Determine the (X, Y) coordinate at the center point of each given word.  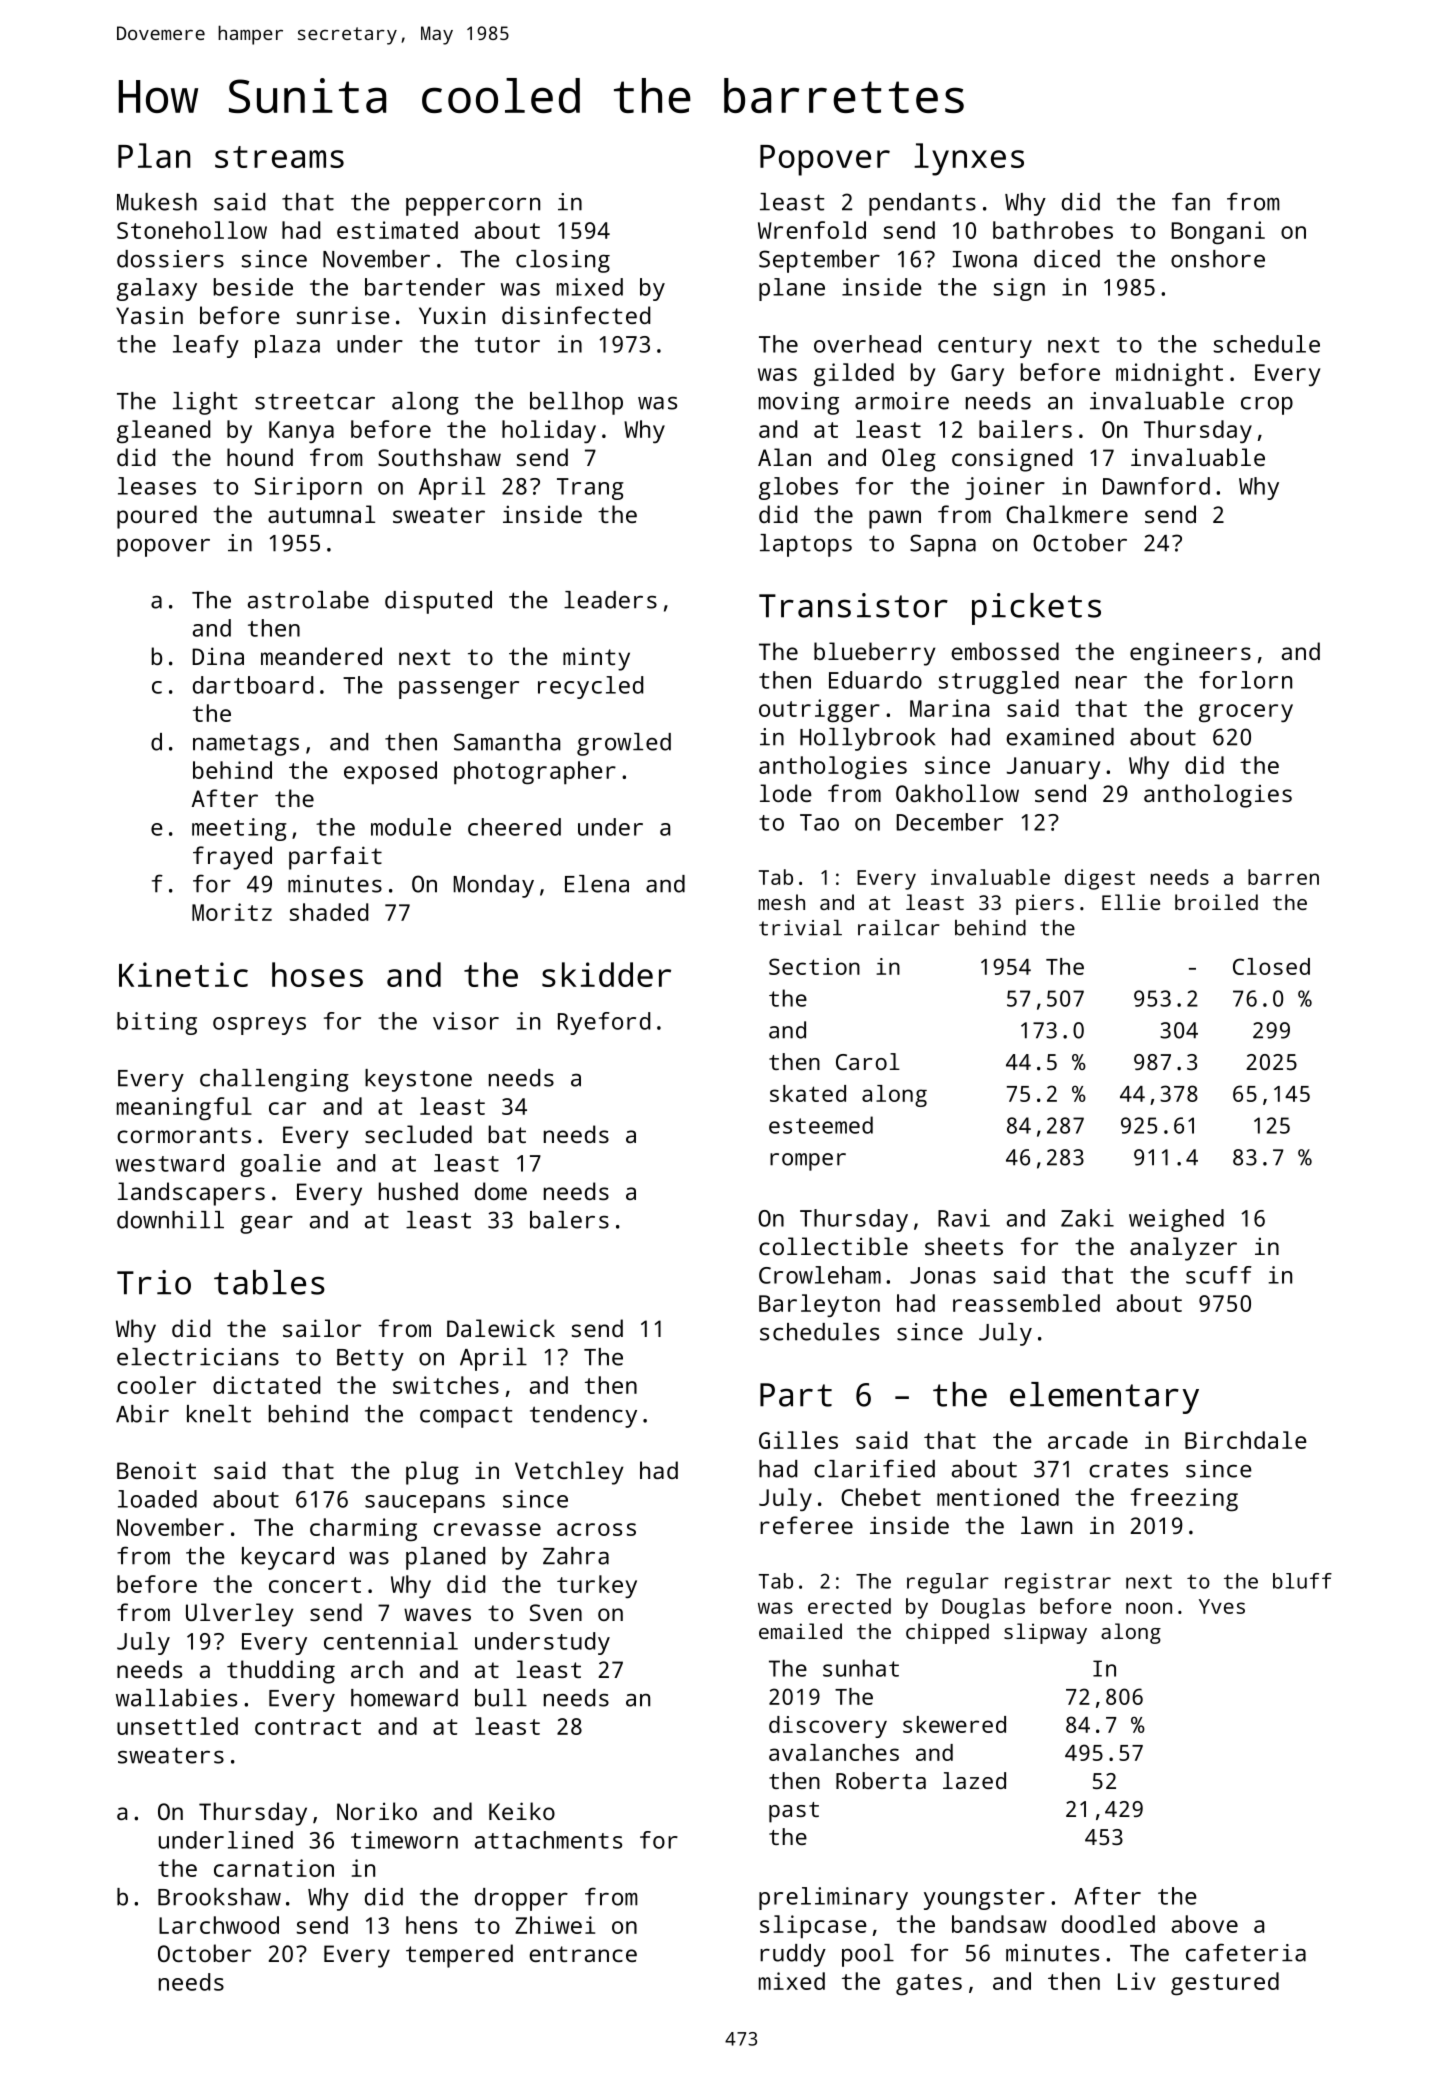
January (1053, 768)
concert (315, 1585)
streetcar (315, 402)
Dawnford (1156, 486)
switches (446, 1385)
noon (1149, 1608)
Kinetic (183, 974)
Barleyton (819, 1305)
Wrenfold (812, 230)
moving (799, 403)
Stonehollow (192, 230)
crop (1267, 406)
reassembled (1026, 1303)
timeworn (404, 1840)
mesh (781, 902)
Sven (556, 1612)
